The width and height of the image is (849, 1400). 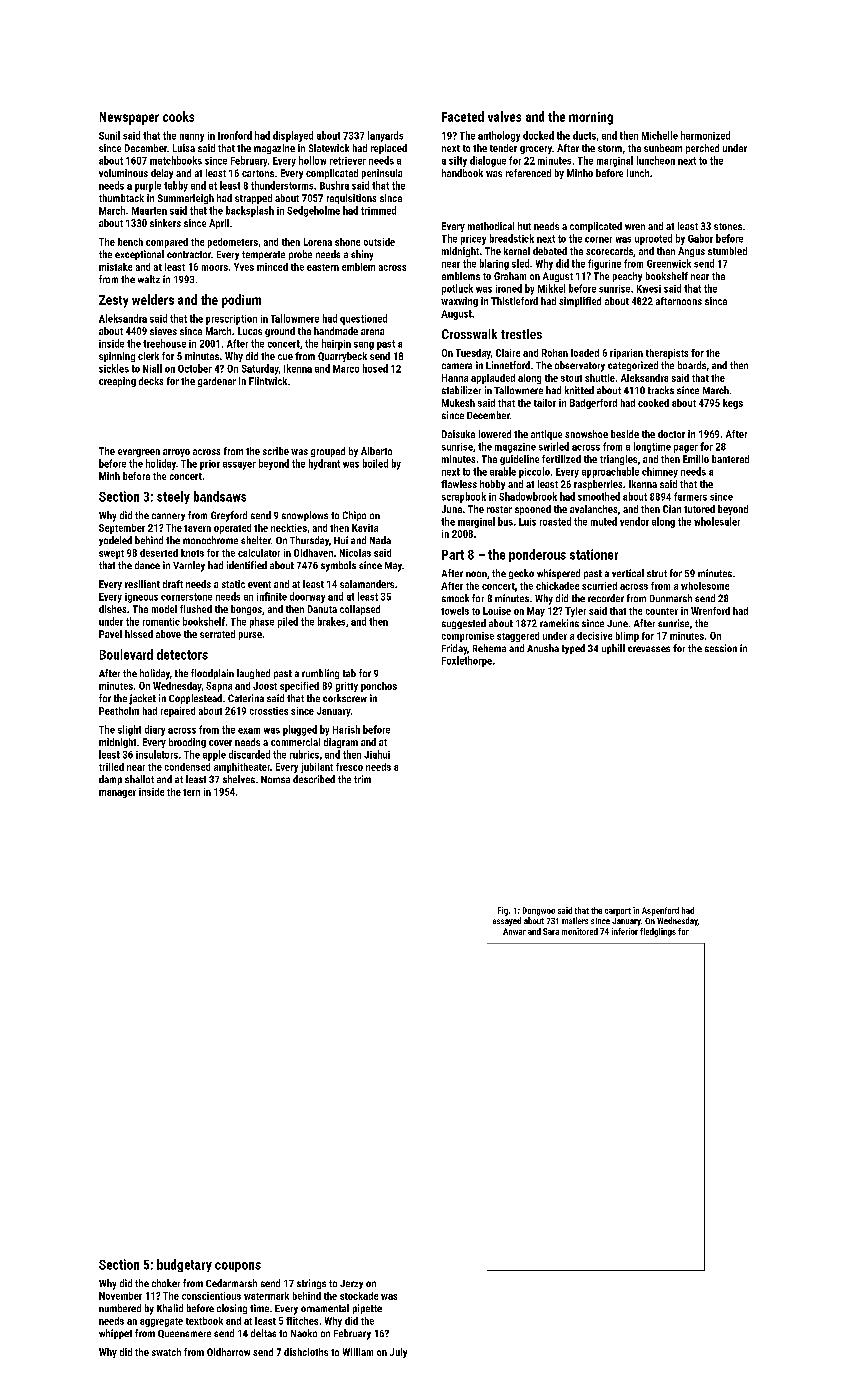 I want to click on static, so click(x=233, y=584).
